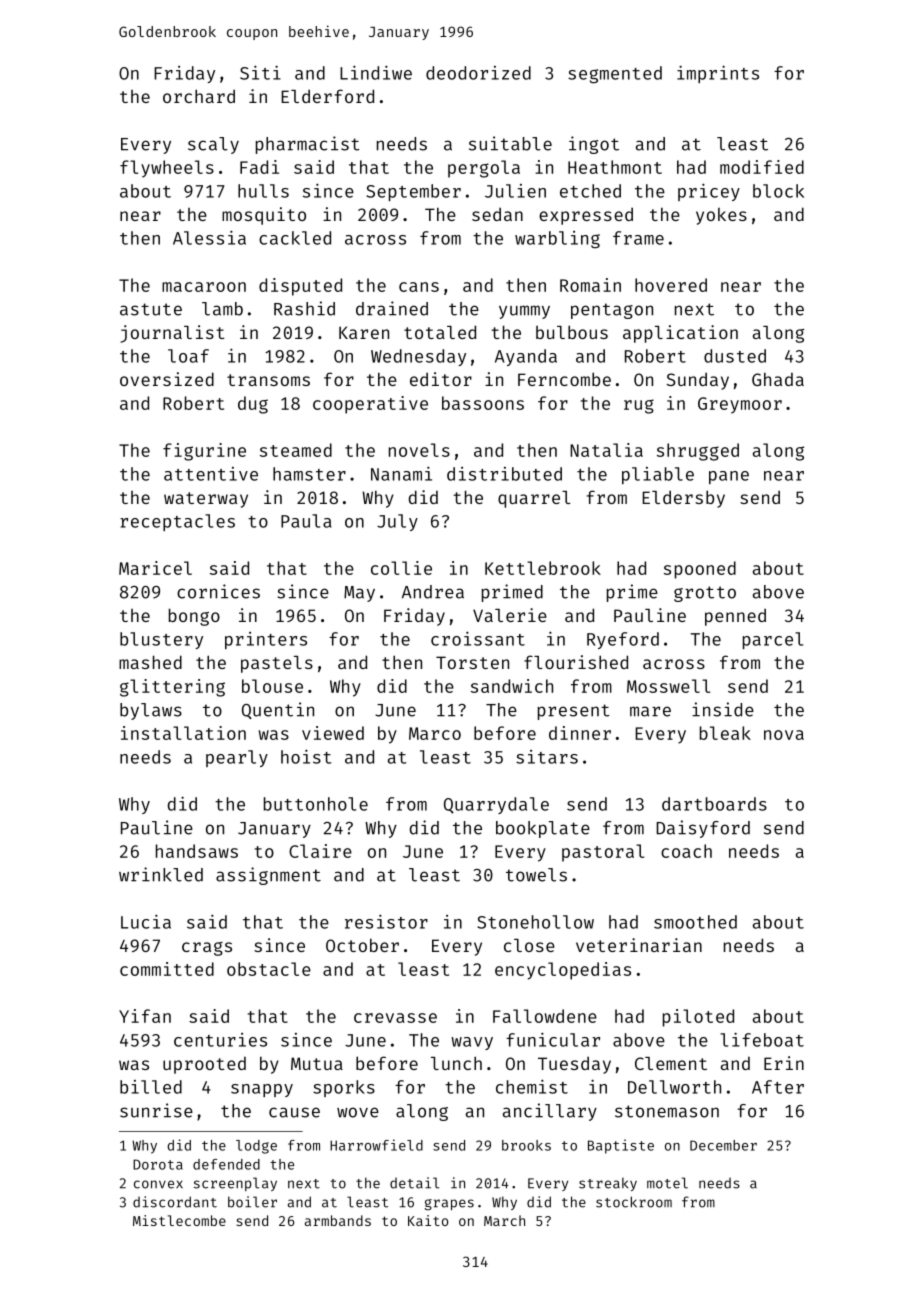  Describe the element at coordinates (504, 474) in the image. I see `distributed` at that location.
